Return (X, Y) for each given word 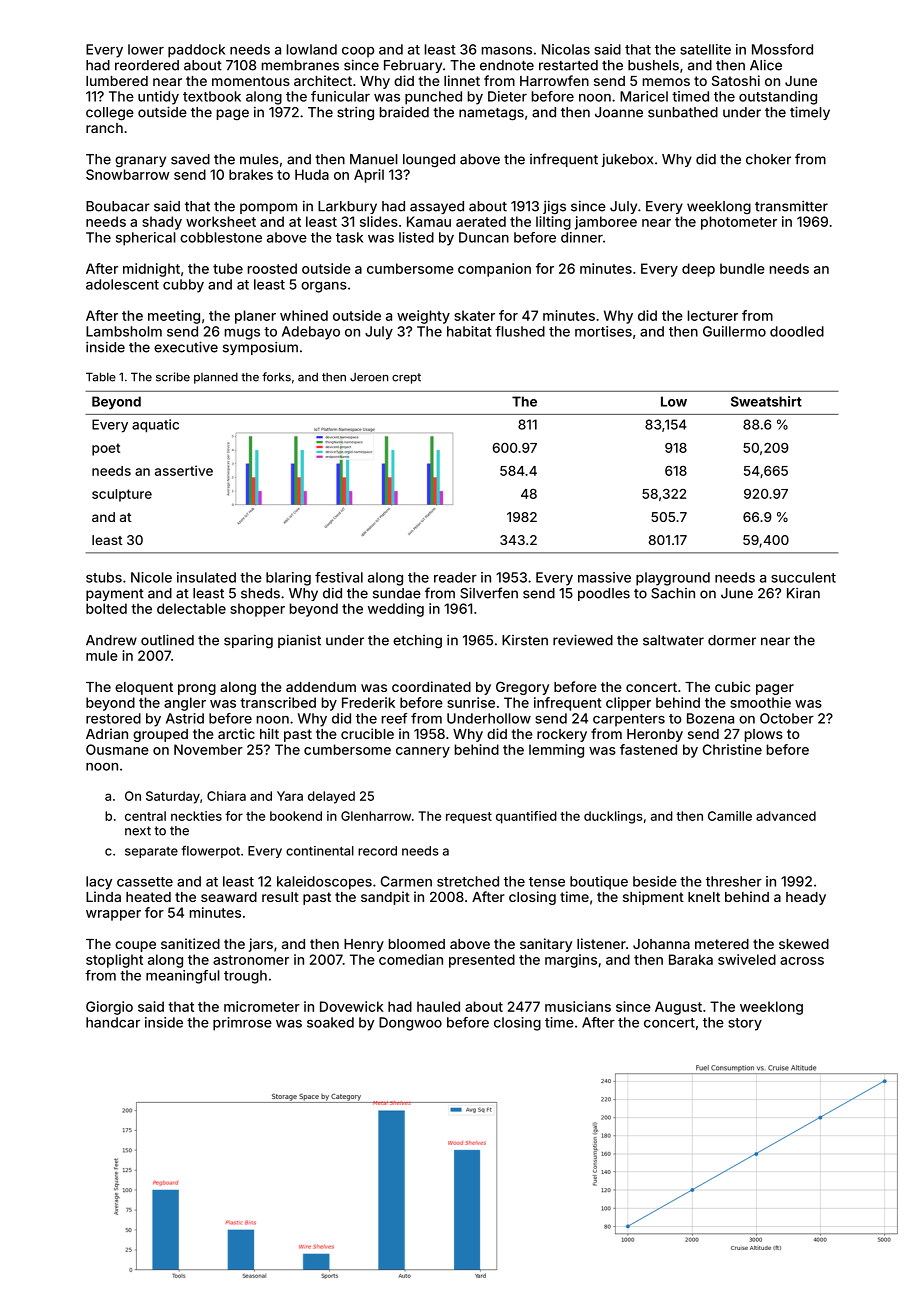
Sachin (673, 593)
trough (245, 977)
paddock (196, 51)
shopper (257, 610)
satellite (705, 49)
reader (455, 577)
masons (507, 51)
